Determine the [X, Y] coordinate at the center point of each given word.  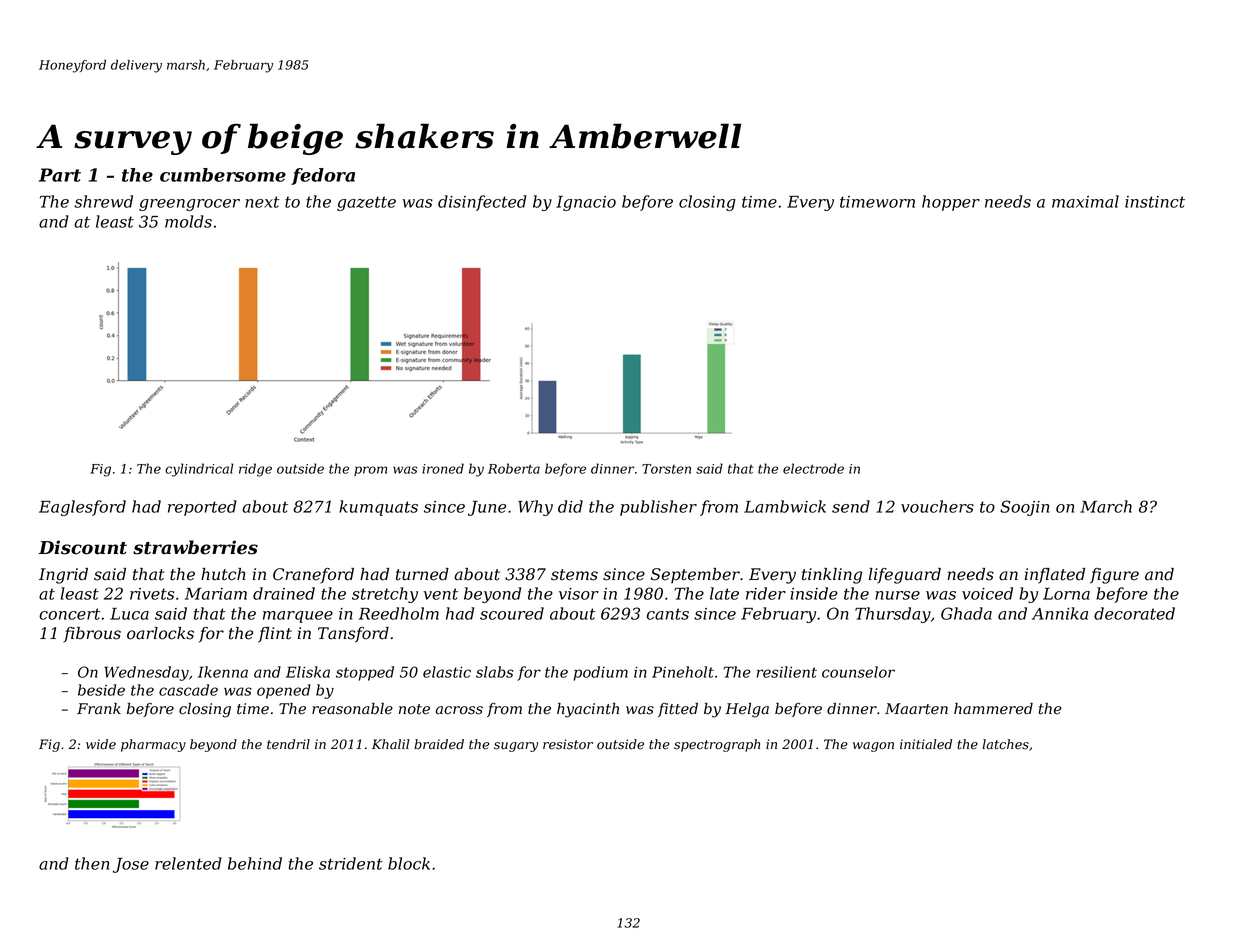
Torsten [666, 469]
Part [60, 175]
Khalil [390, 744]
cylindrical [199, 470]
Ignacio [586, 203]
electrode [813, 468]
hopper [951, 203]
